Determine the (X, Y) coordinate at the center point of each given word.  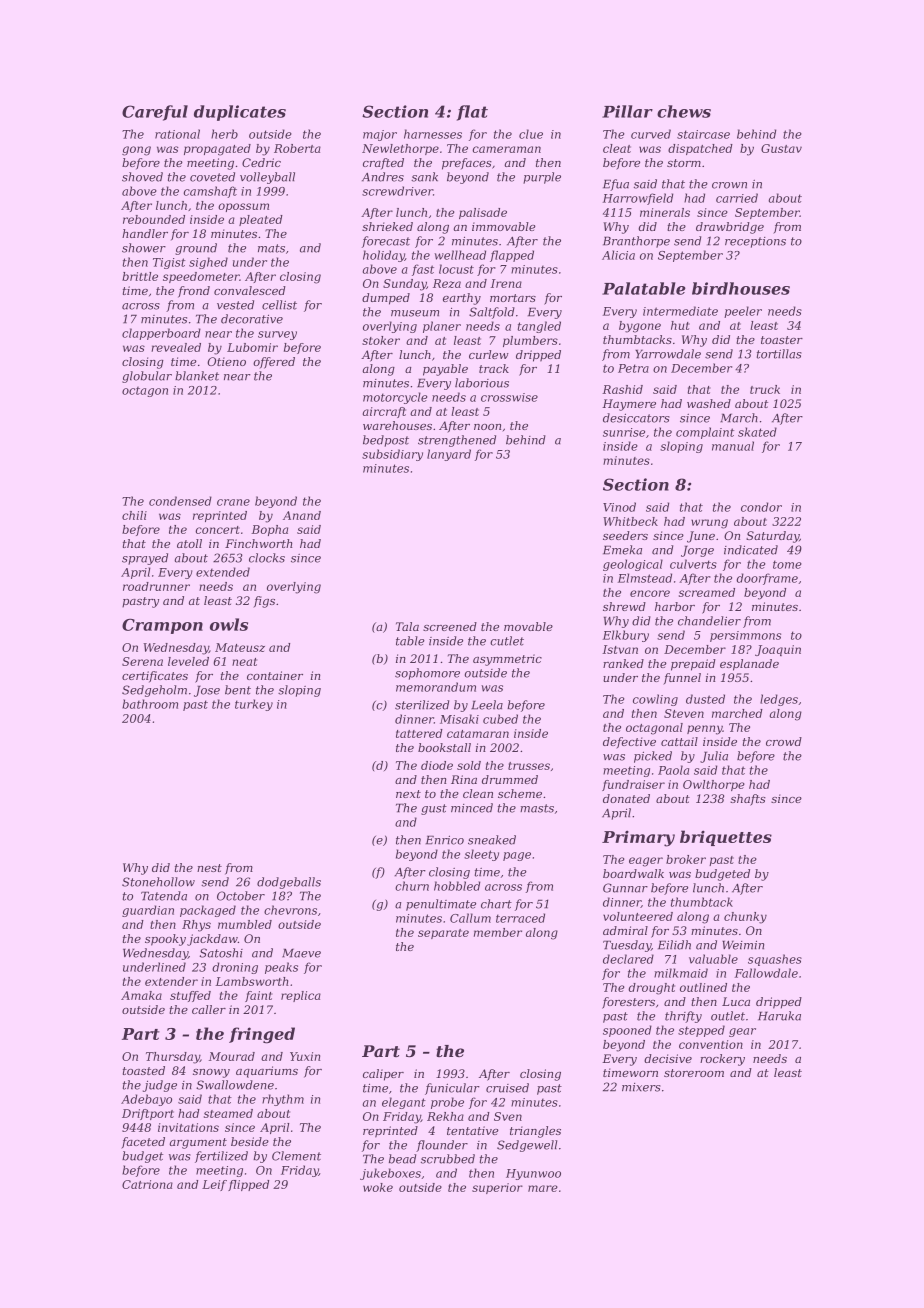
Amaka (141, 995)
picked (653, 757)
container (275, 675)
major (380, 135)
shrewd (624, 606)
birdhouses (741, 288)
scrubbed (448, 1159)
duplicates (240, 113)
